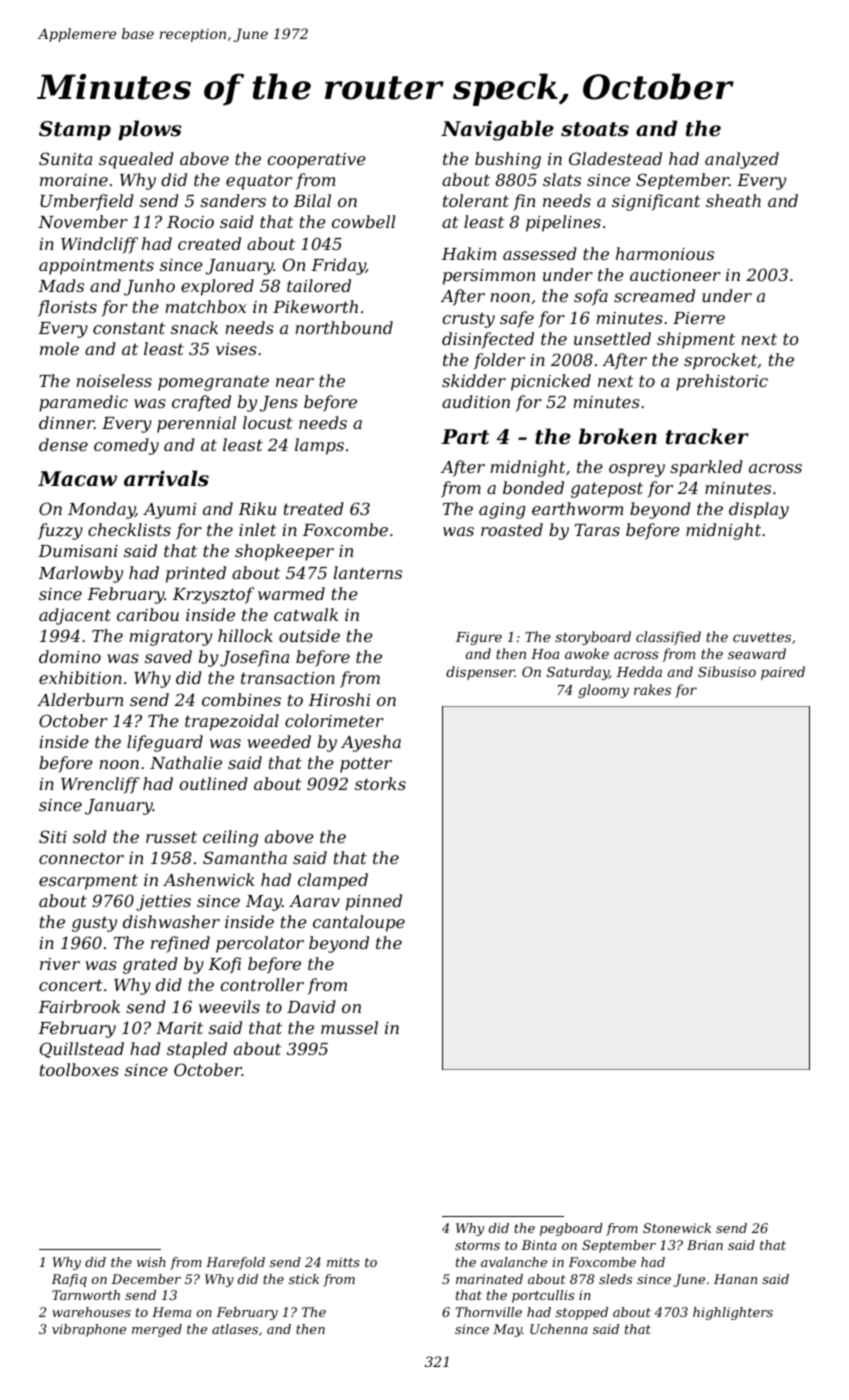 The image size is (849, 1400). Describe the element at coordinates (502, 511) in the screenshot. I see `aging` at that location.
